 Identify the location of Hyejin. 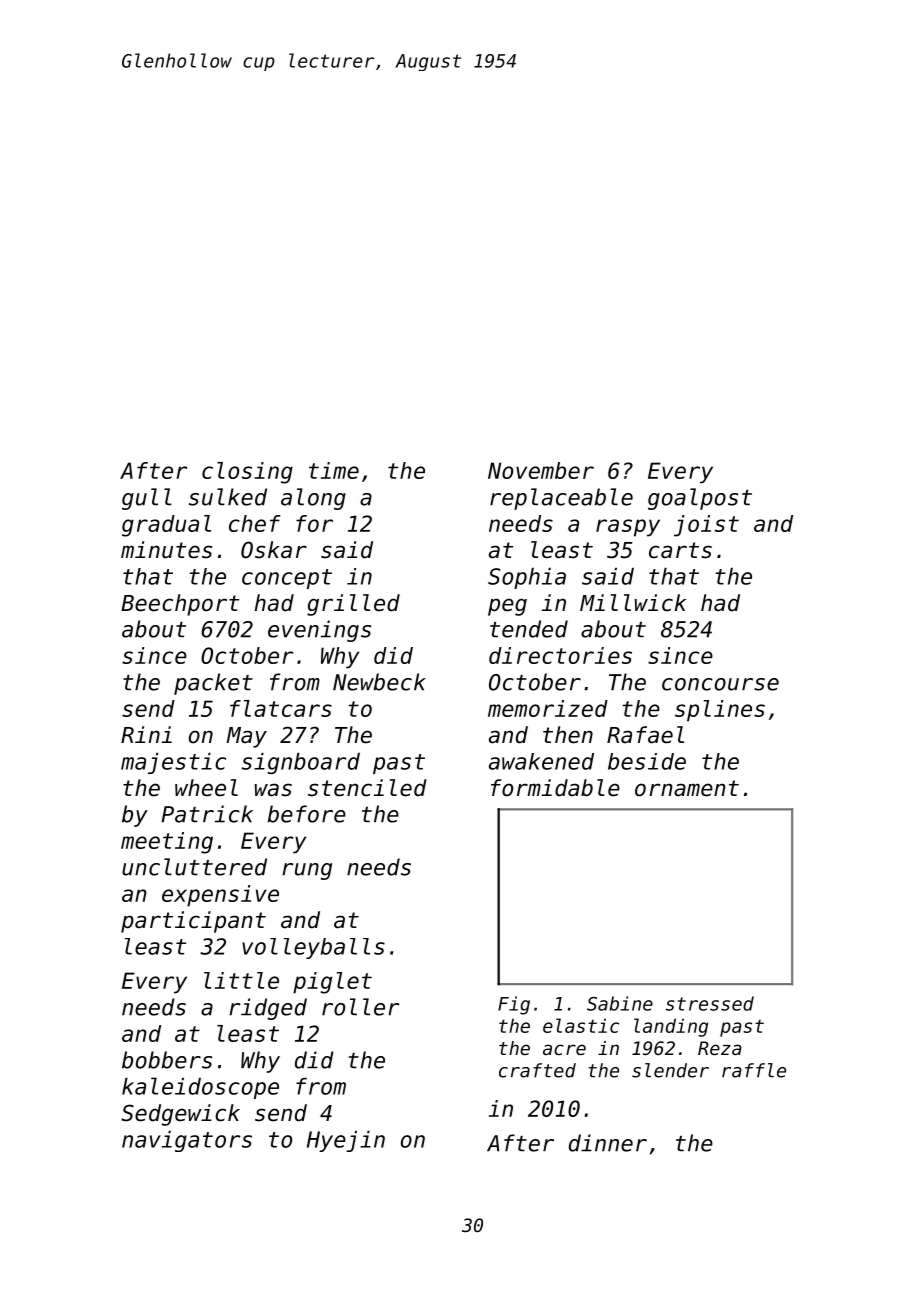
(346, 1141).
